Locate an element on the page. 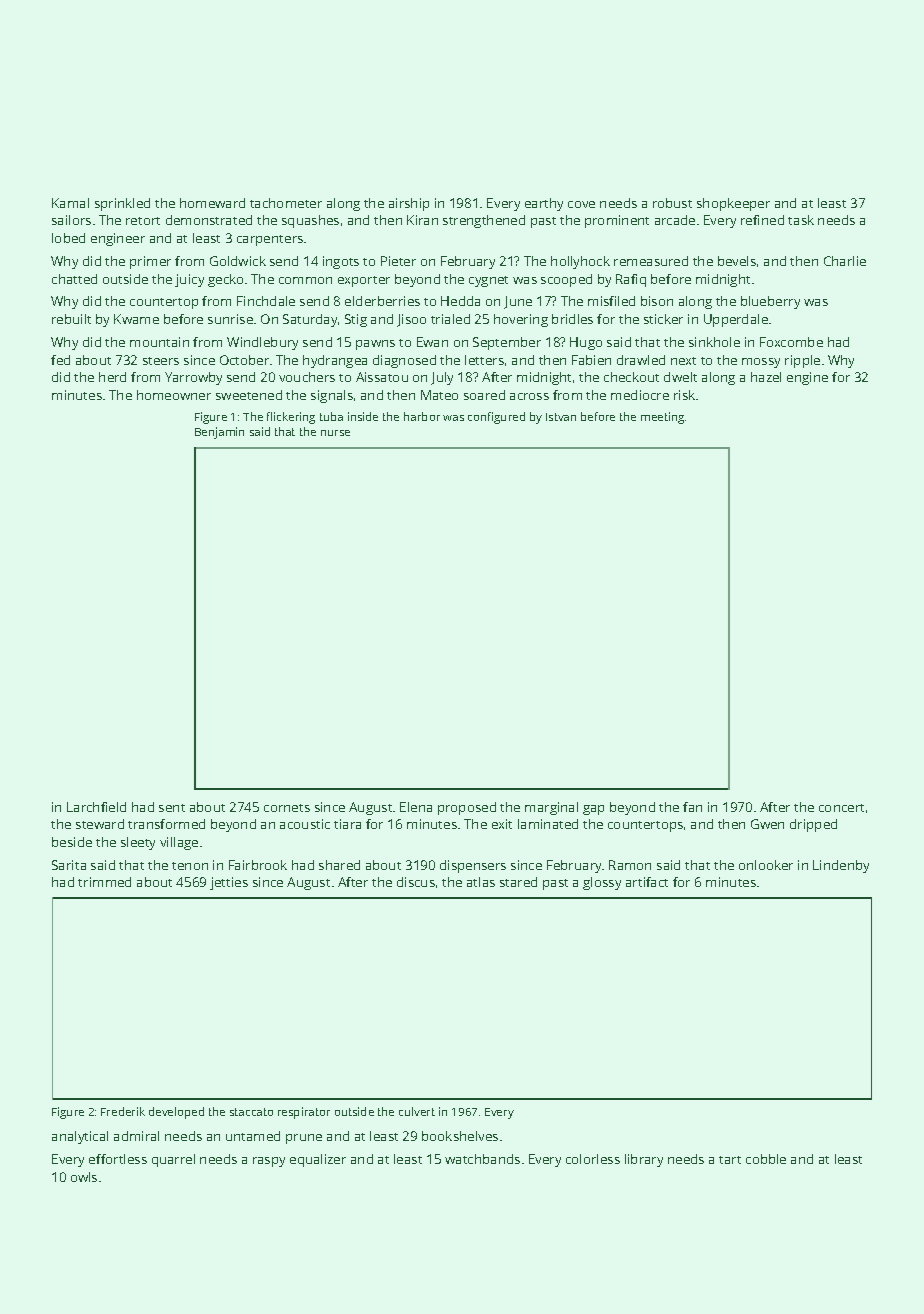 The image size is (924, 1314). herd is located at coordinates (112, 377).
